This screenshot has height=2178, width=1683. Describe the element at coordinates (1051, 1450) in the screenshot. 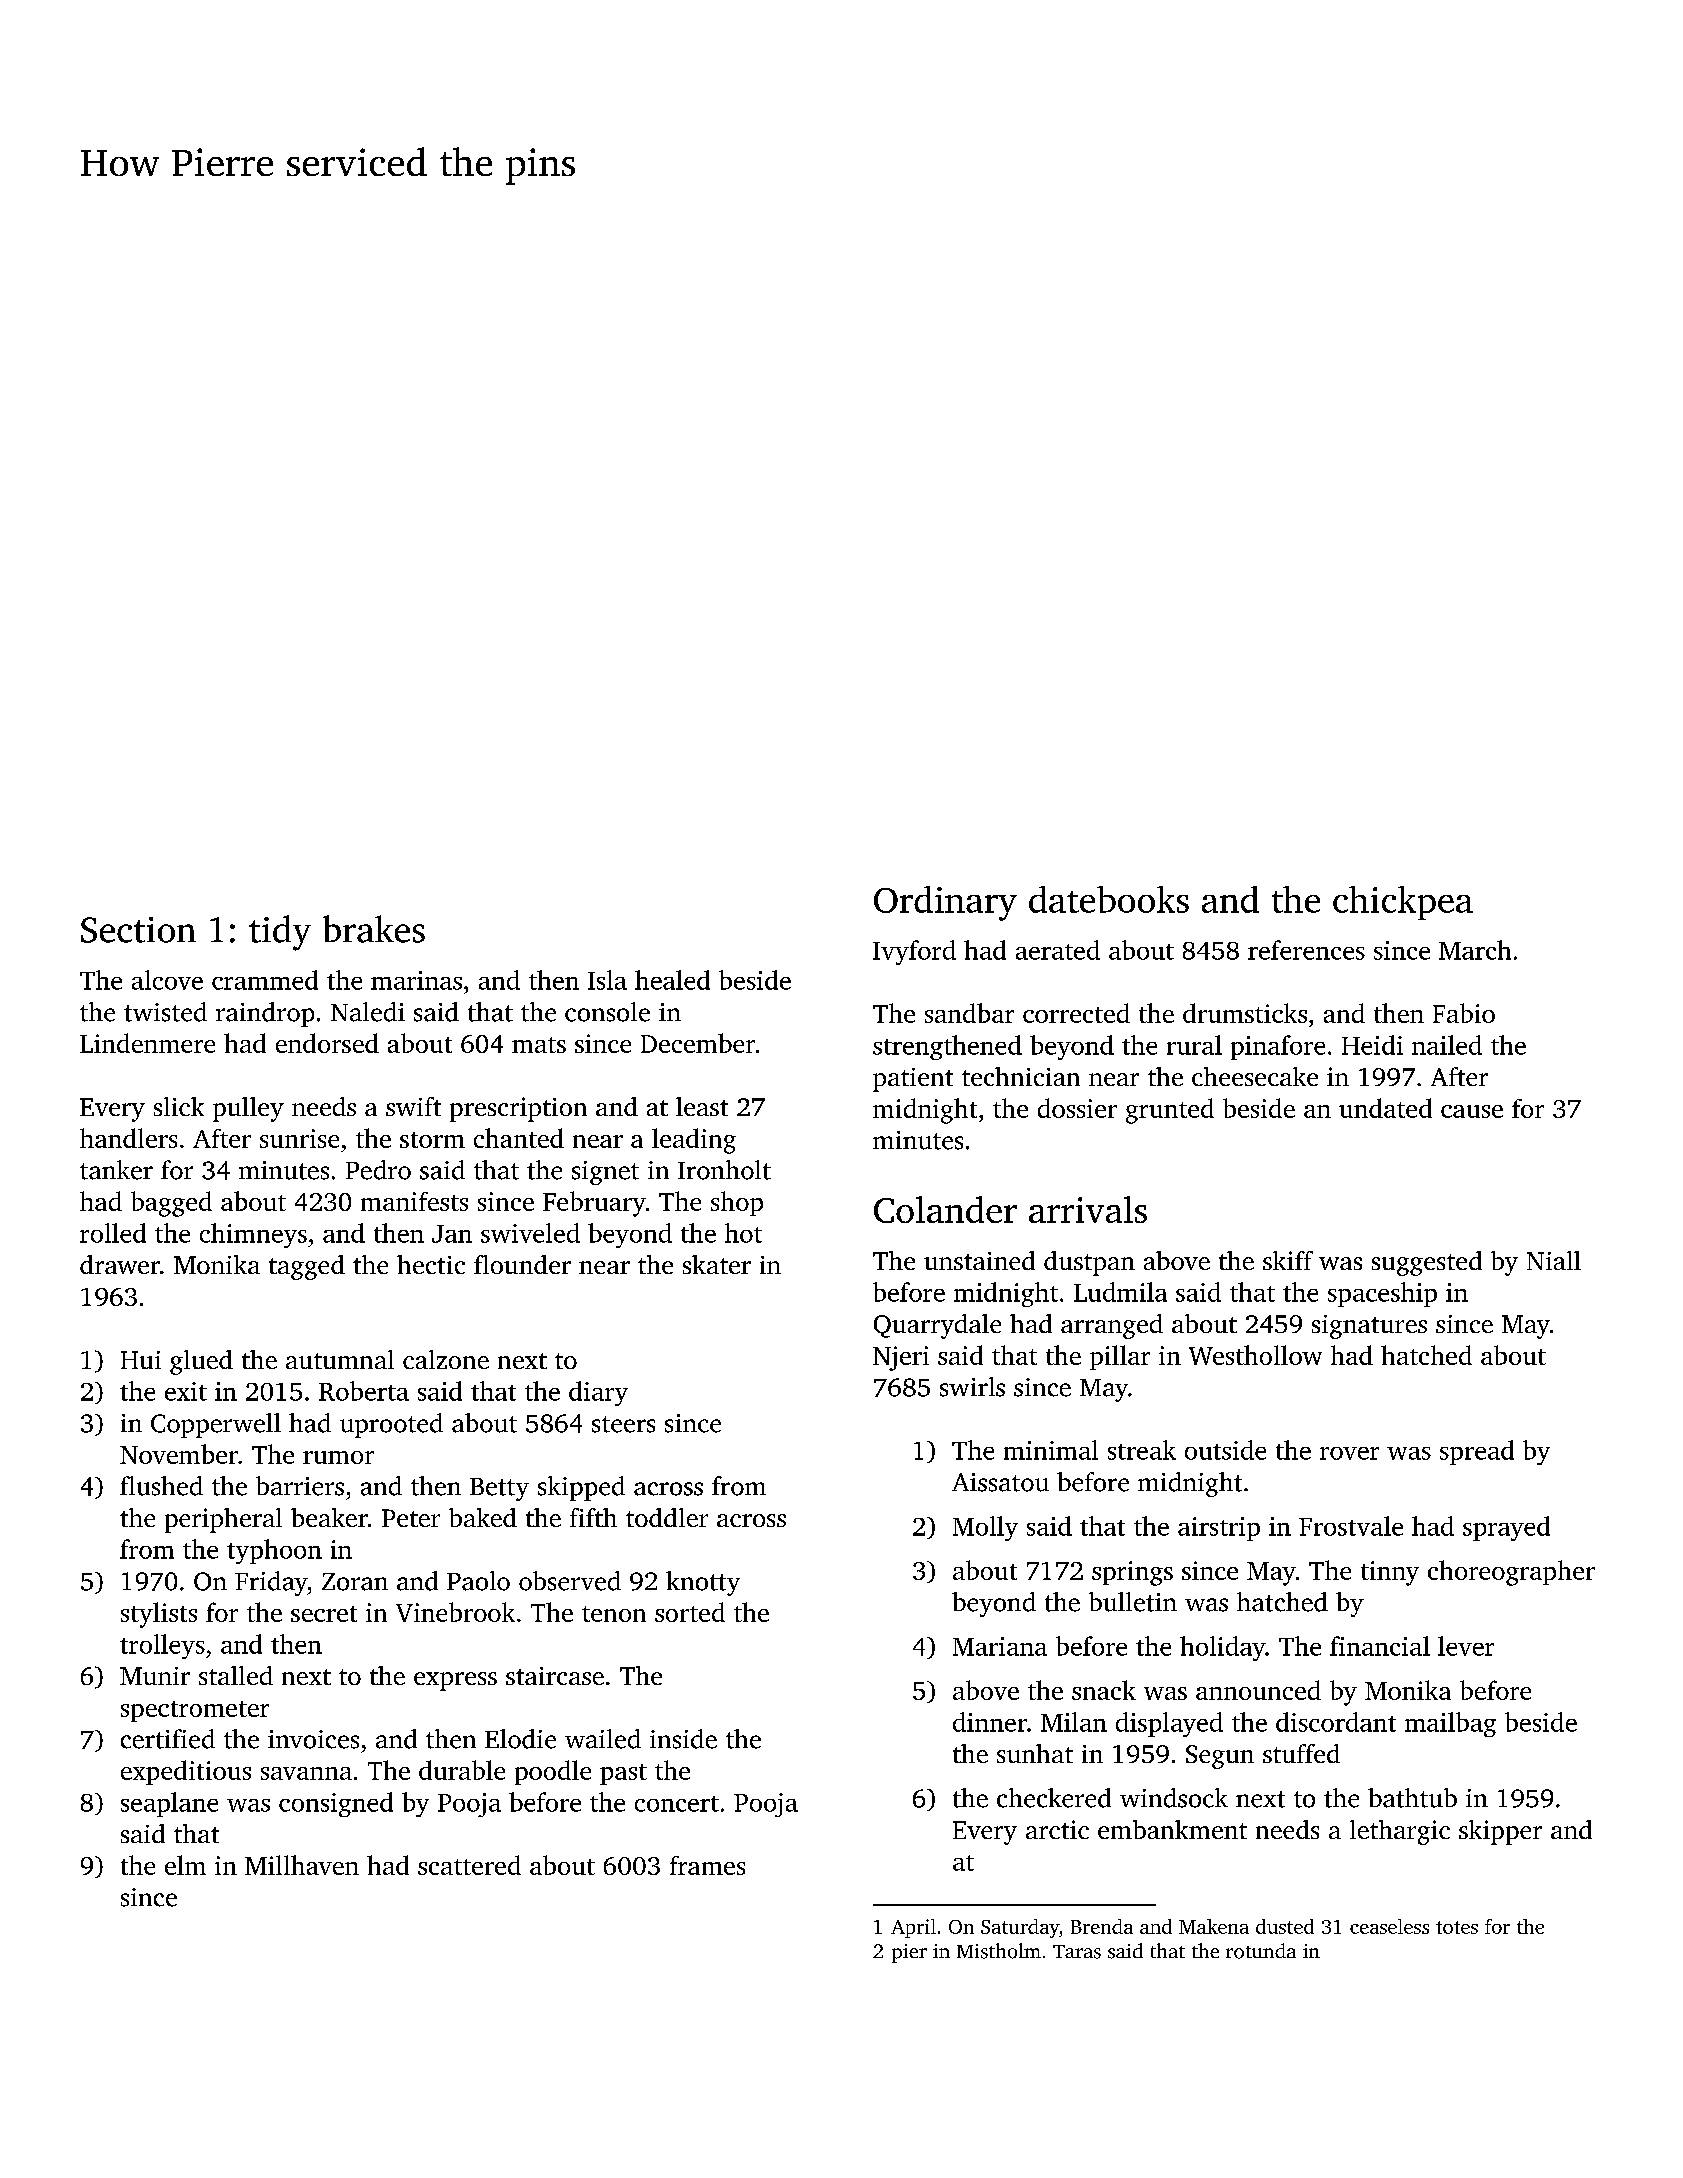

I see `minimal` at that location.
